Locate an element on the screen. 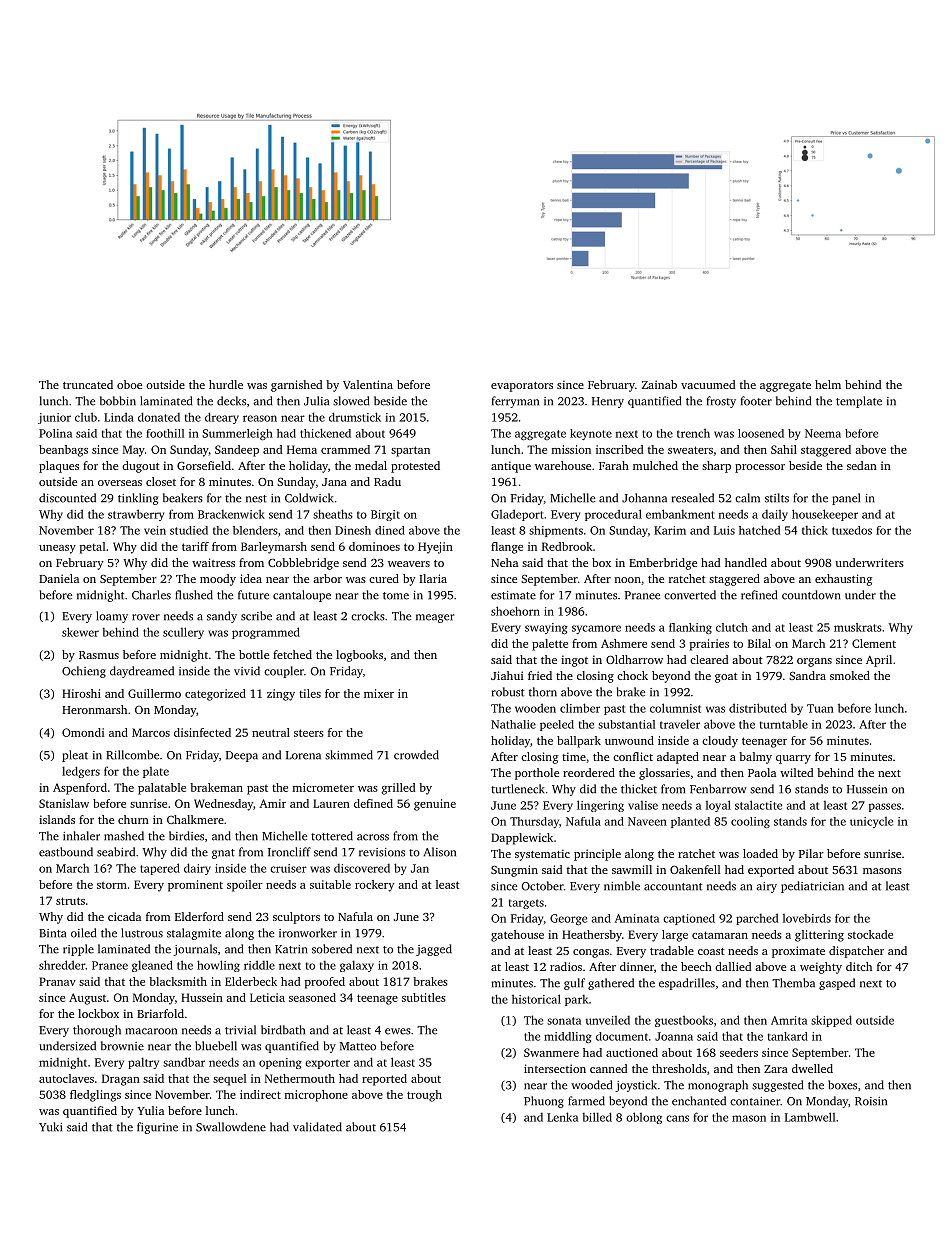  helm is located at coordinates (828, 384).
